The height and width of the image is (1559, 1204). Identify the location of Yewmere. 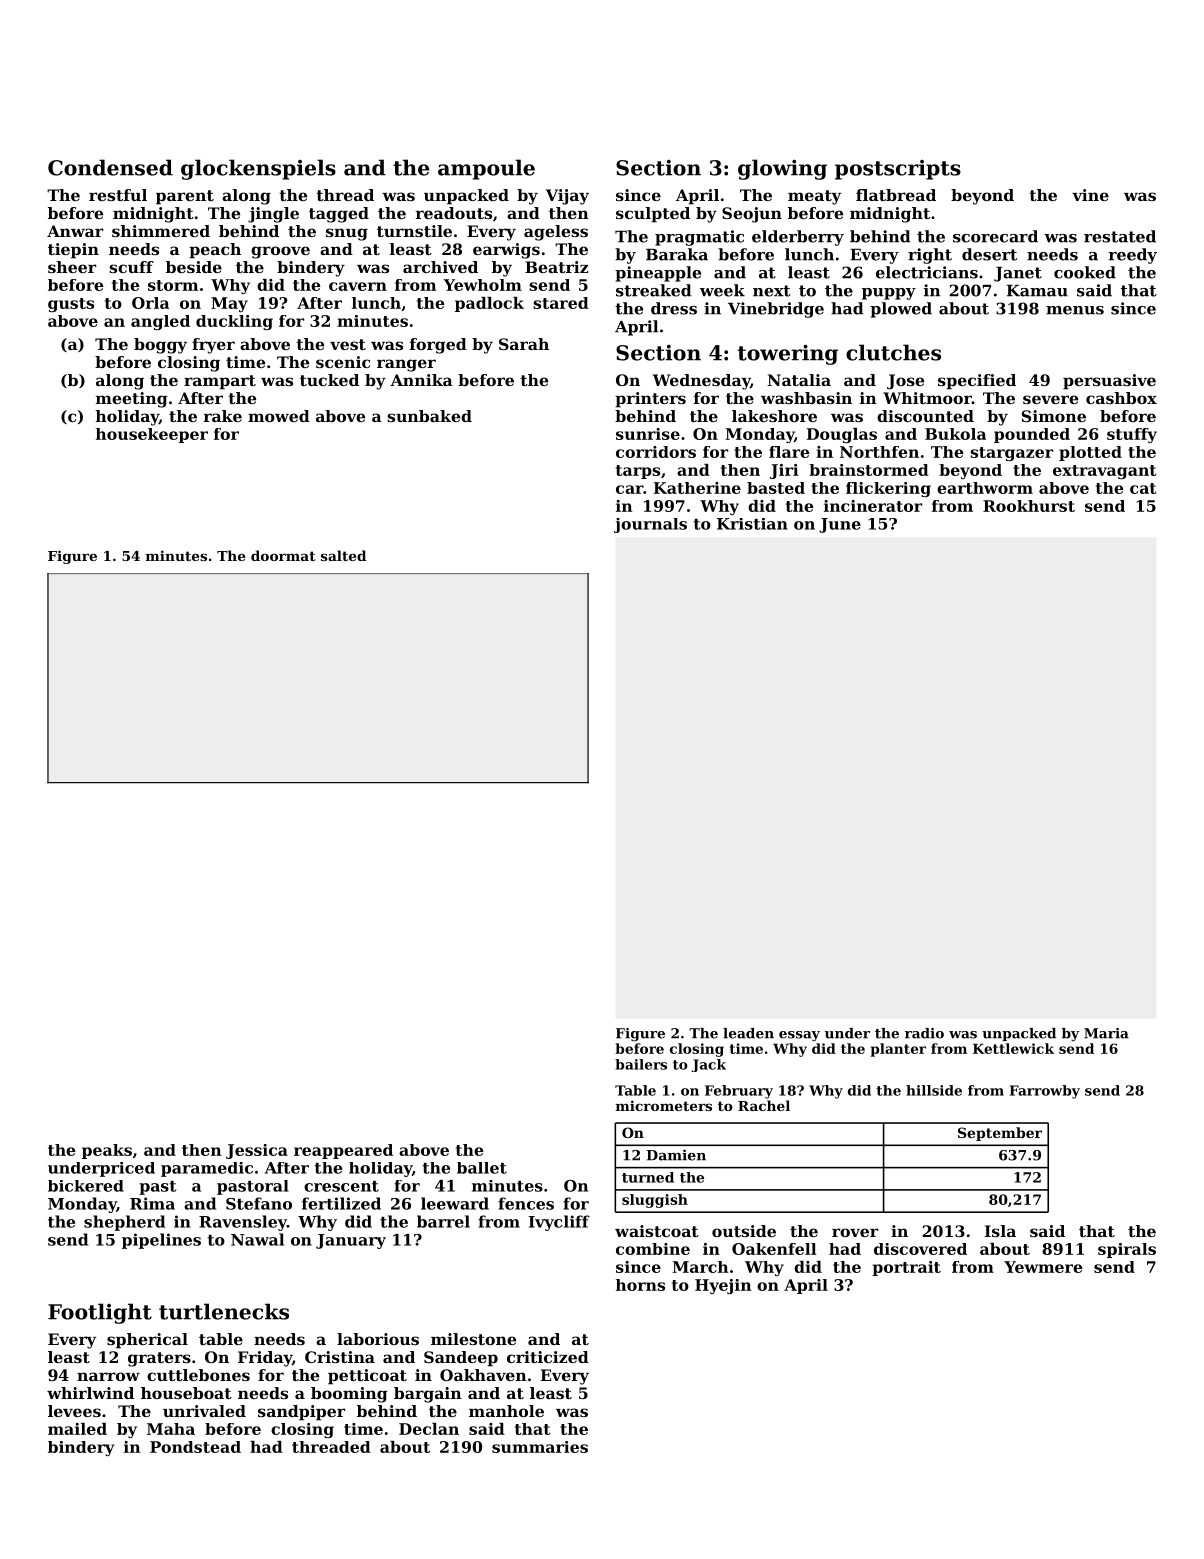
(1043, 1267).
